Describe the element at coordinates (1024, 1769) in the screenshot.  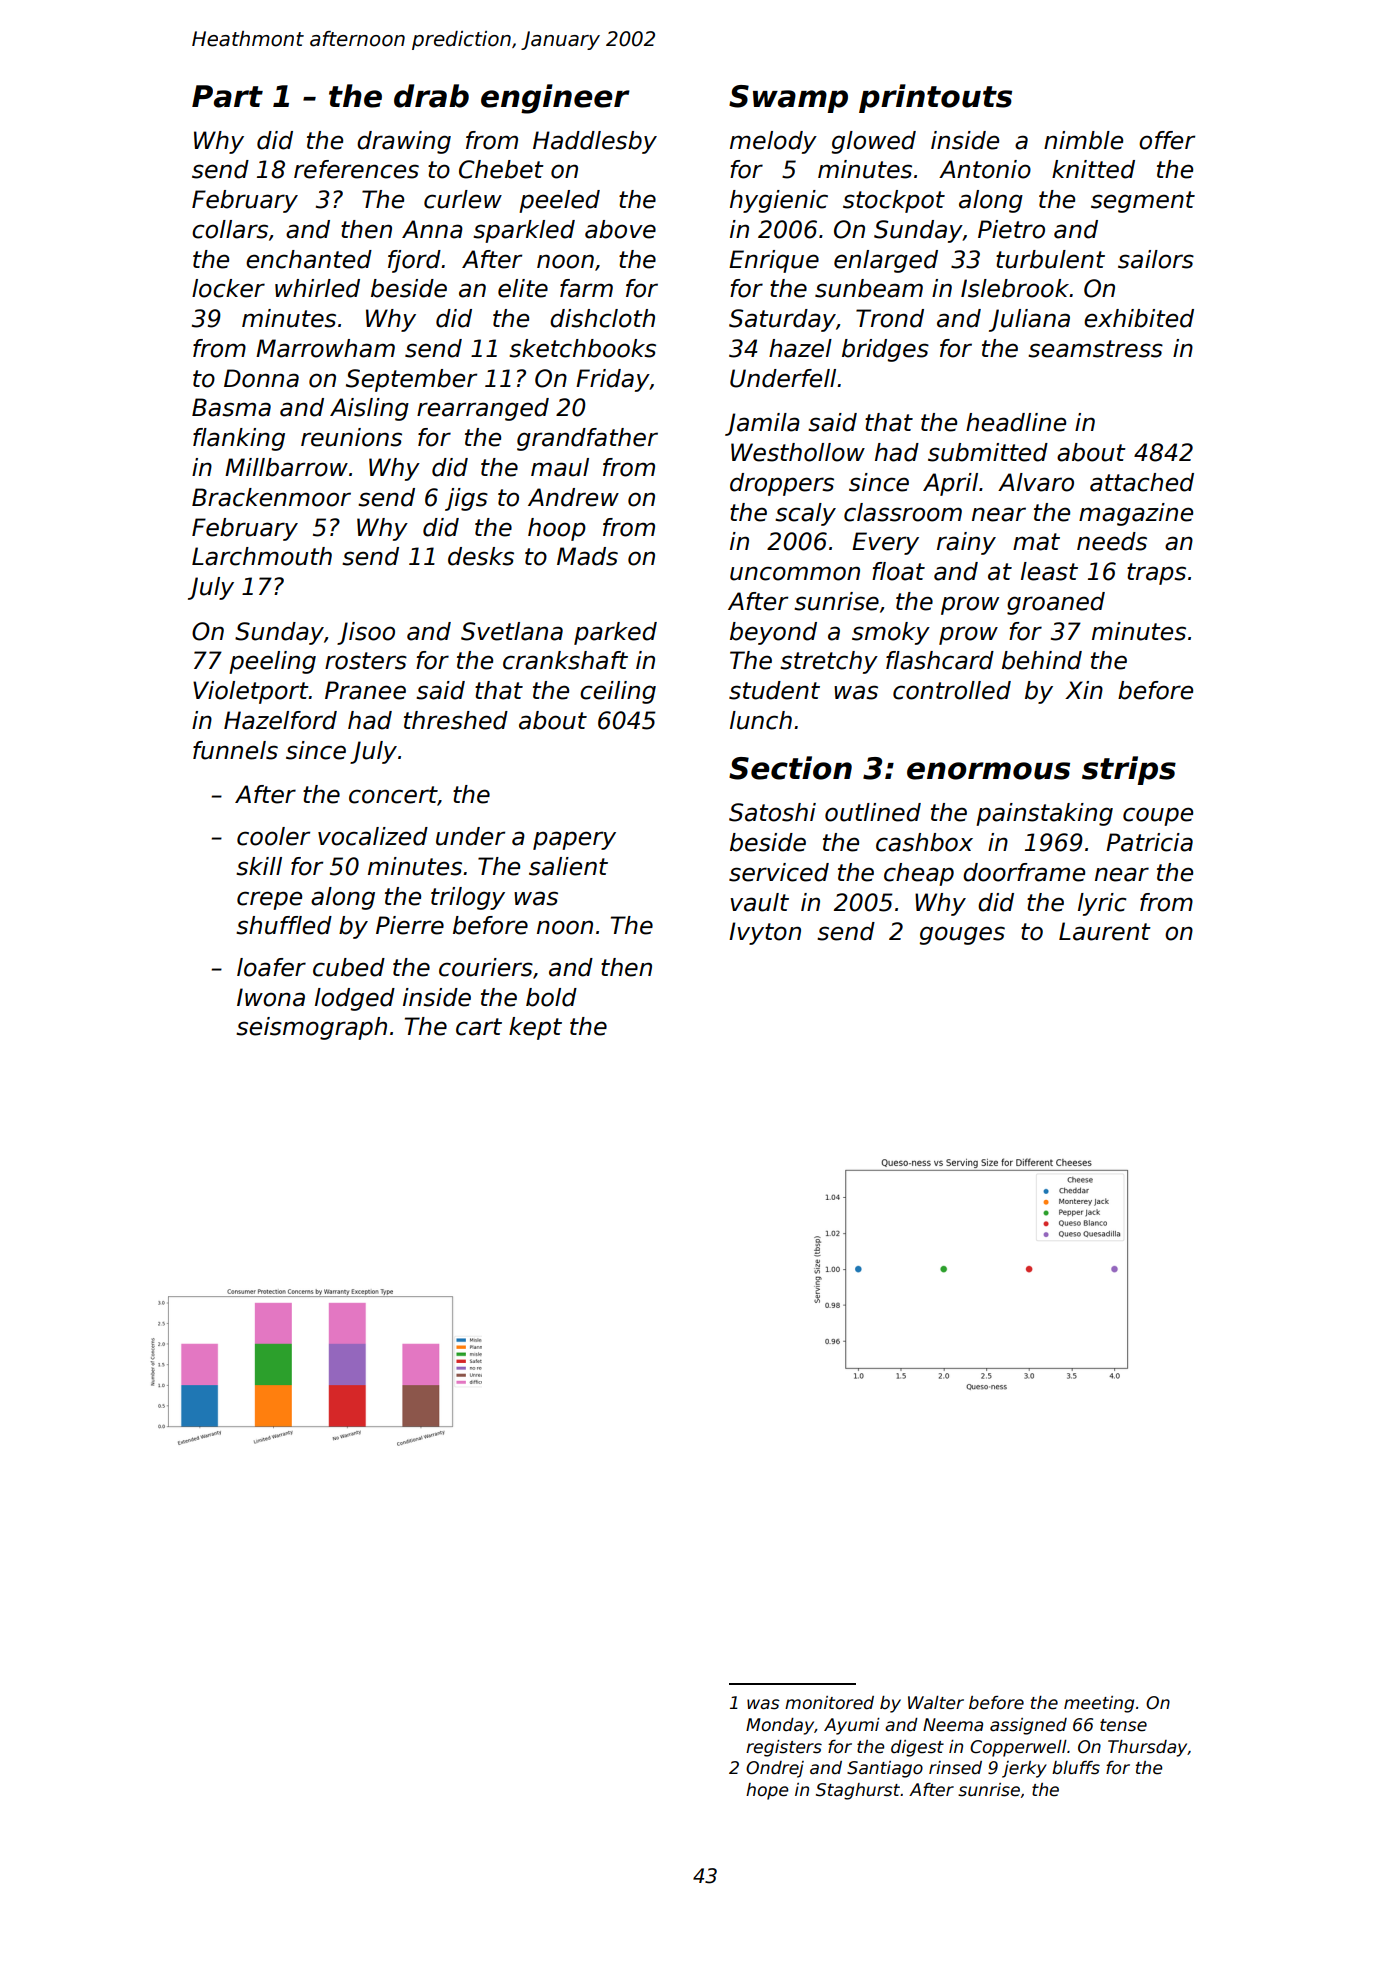
I see `jerky` at that location.
